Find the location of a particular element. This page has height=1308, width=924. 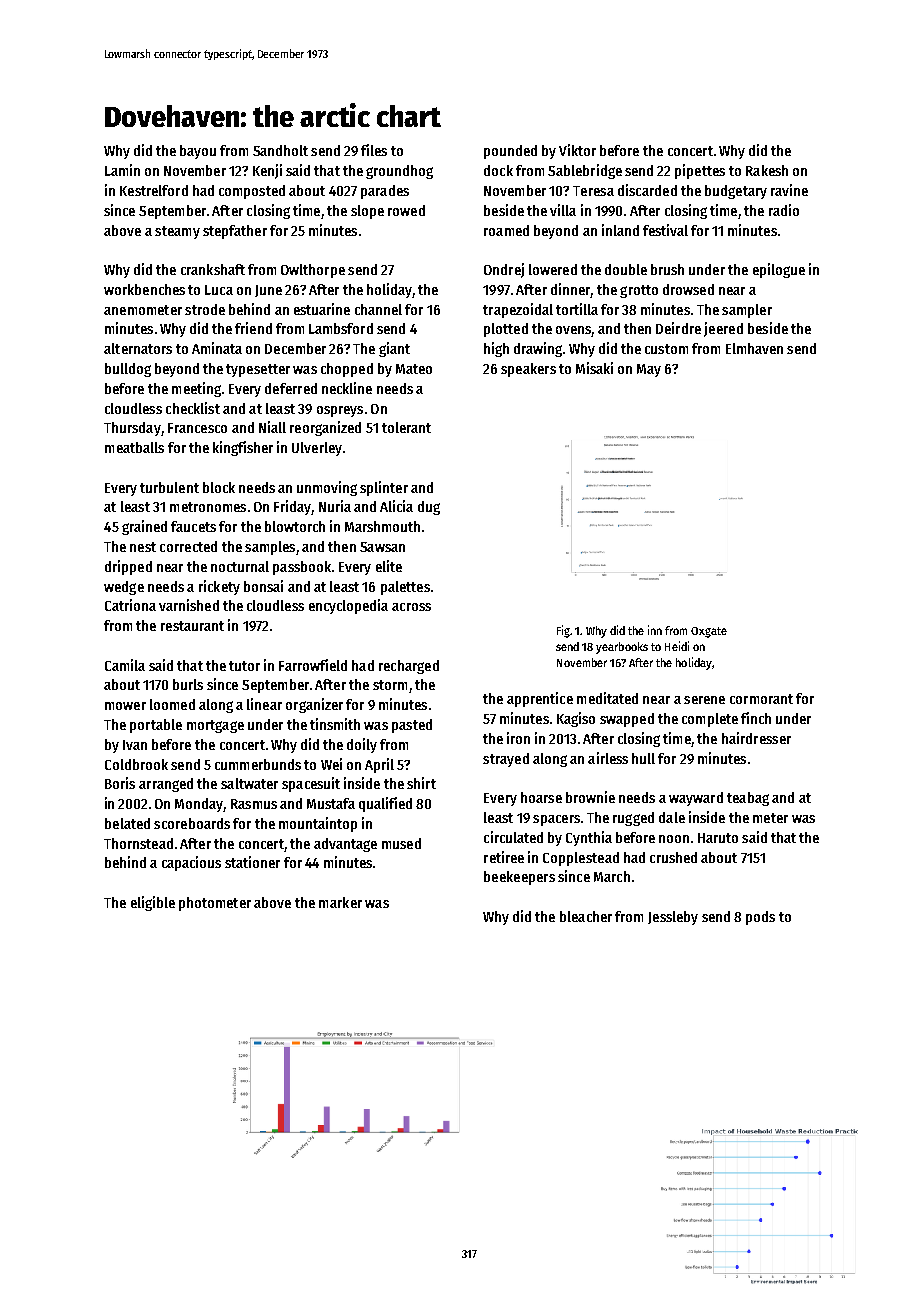

dug is located at coordinates (429, 508).
